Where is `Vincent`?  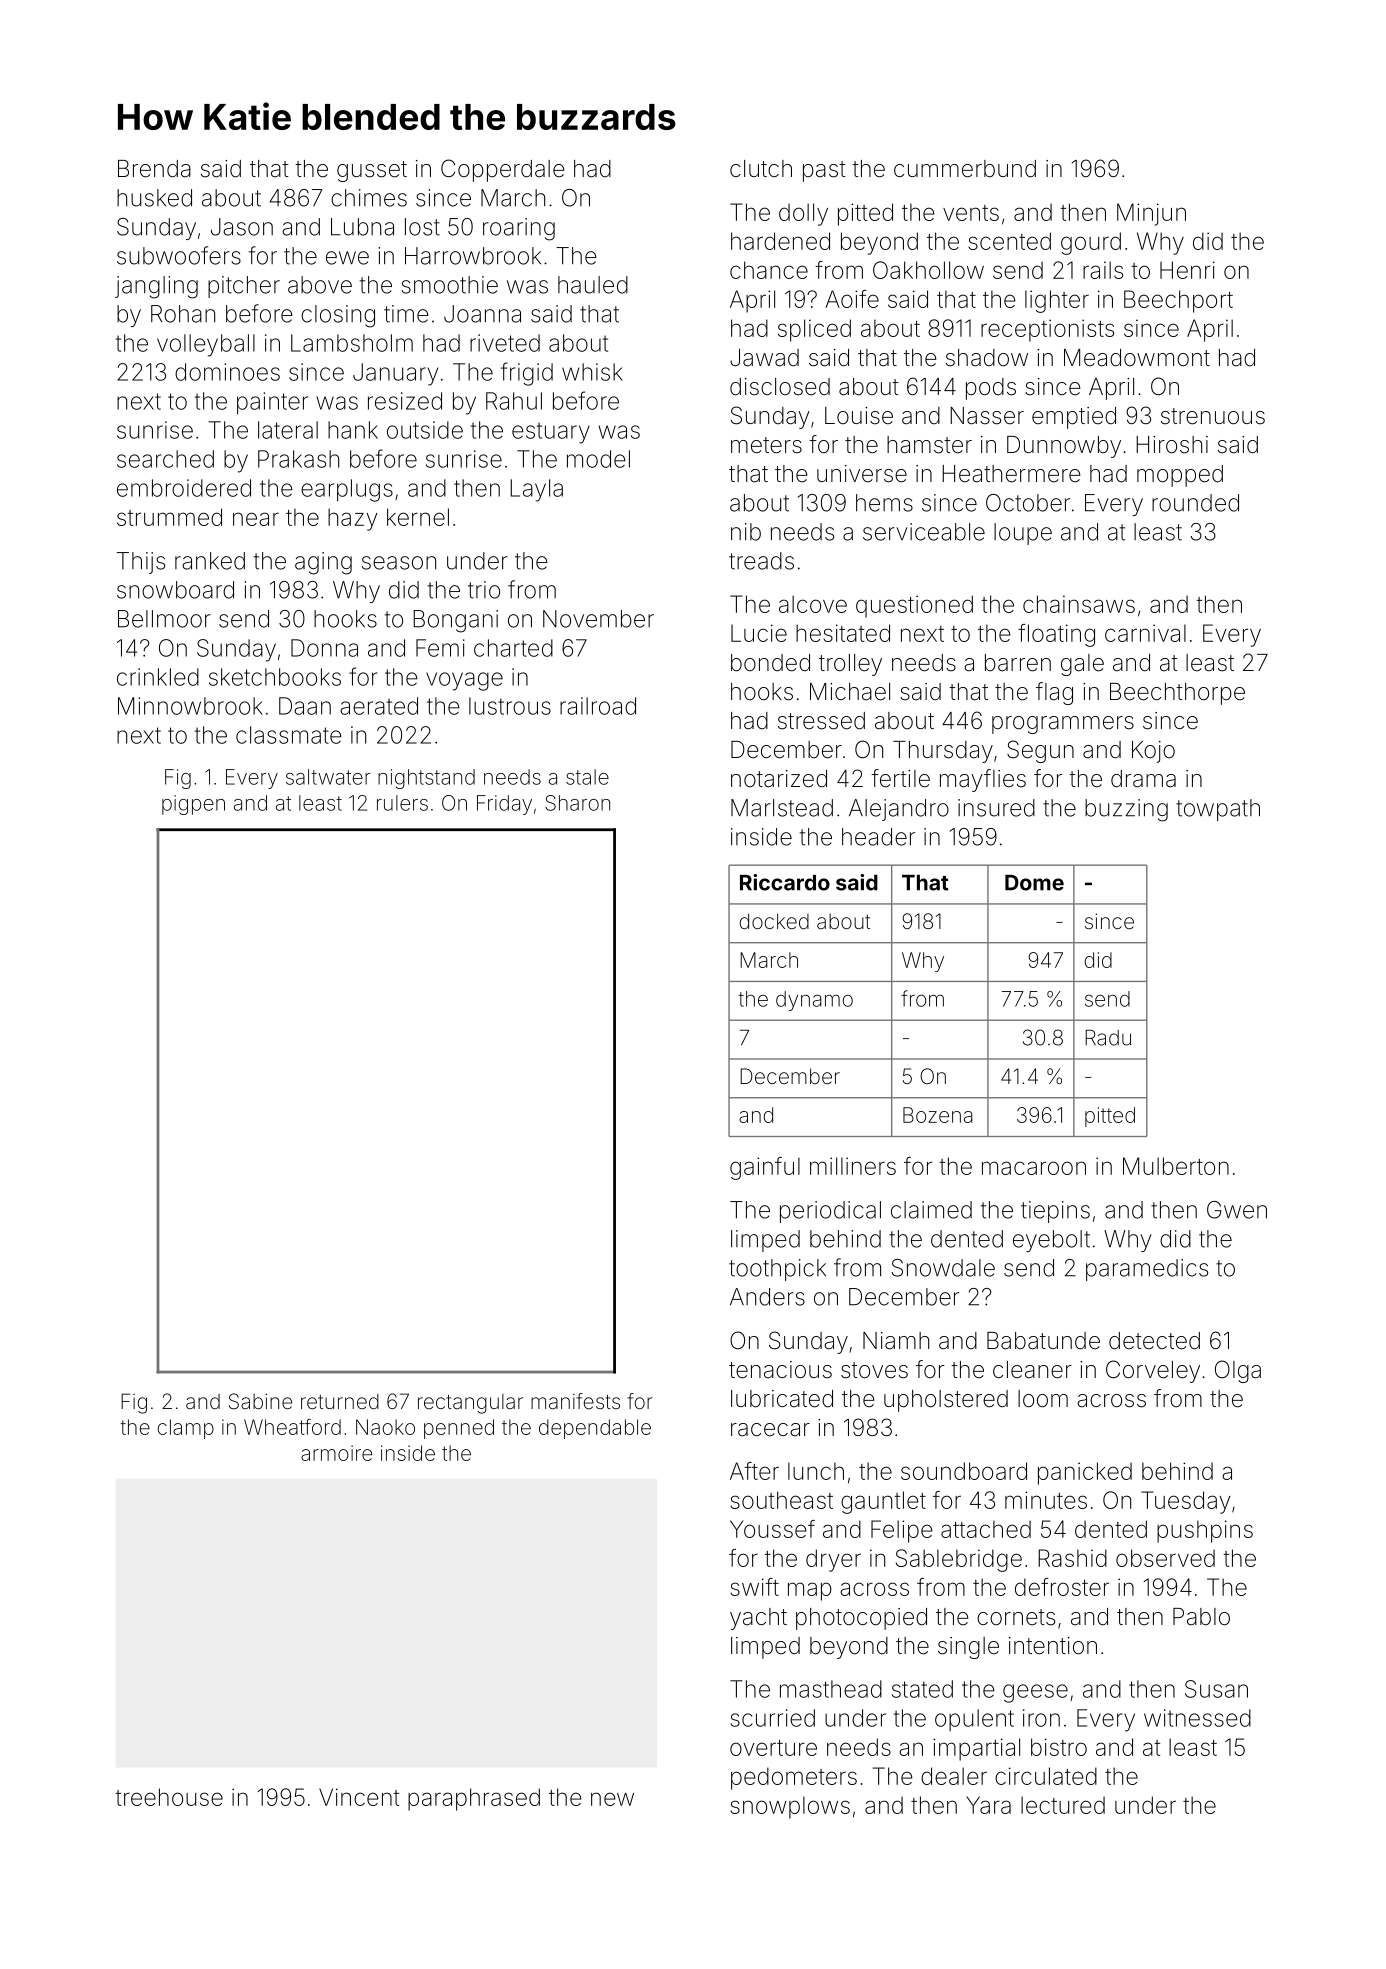 Vincent is located at coordinates (359, 1797).
